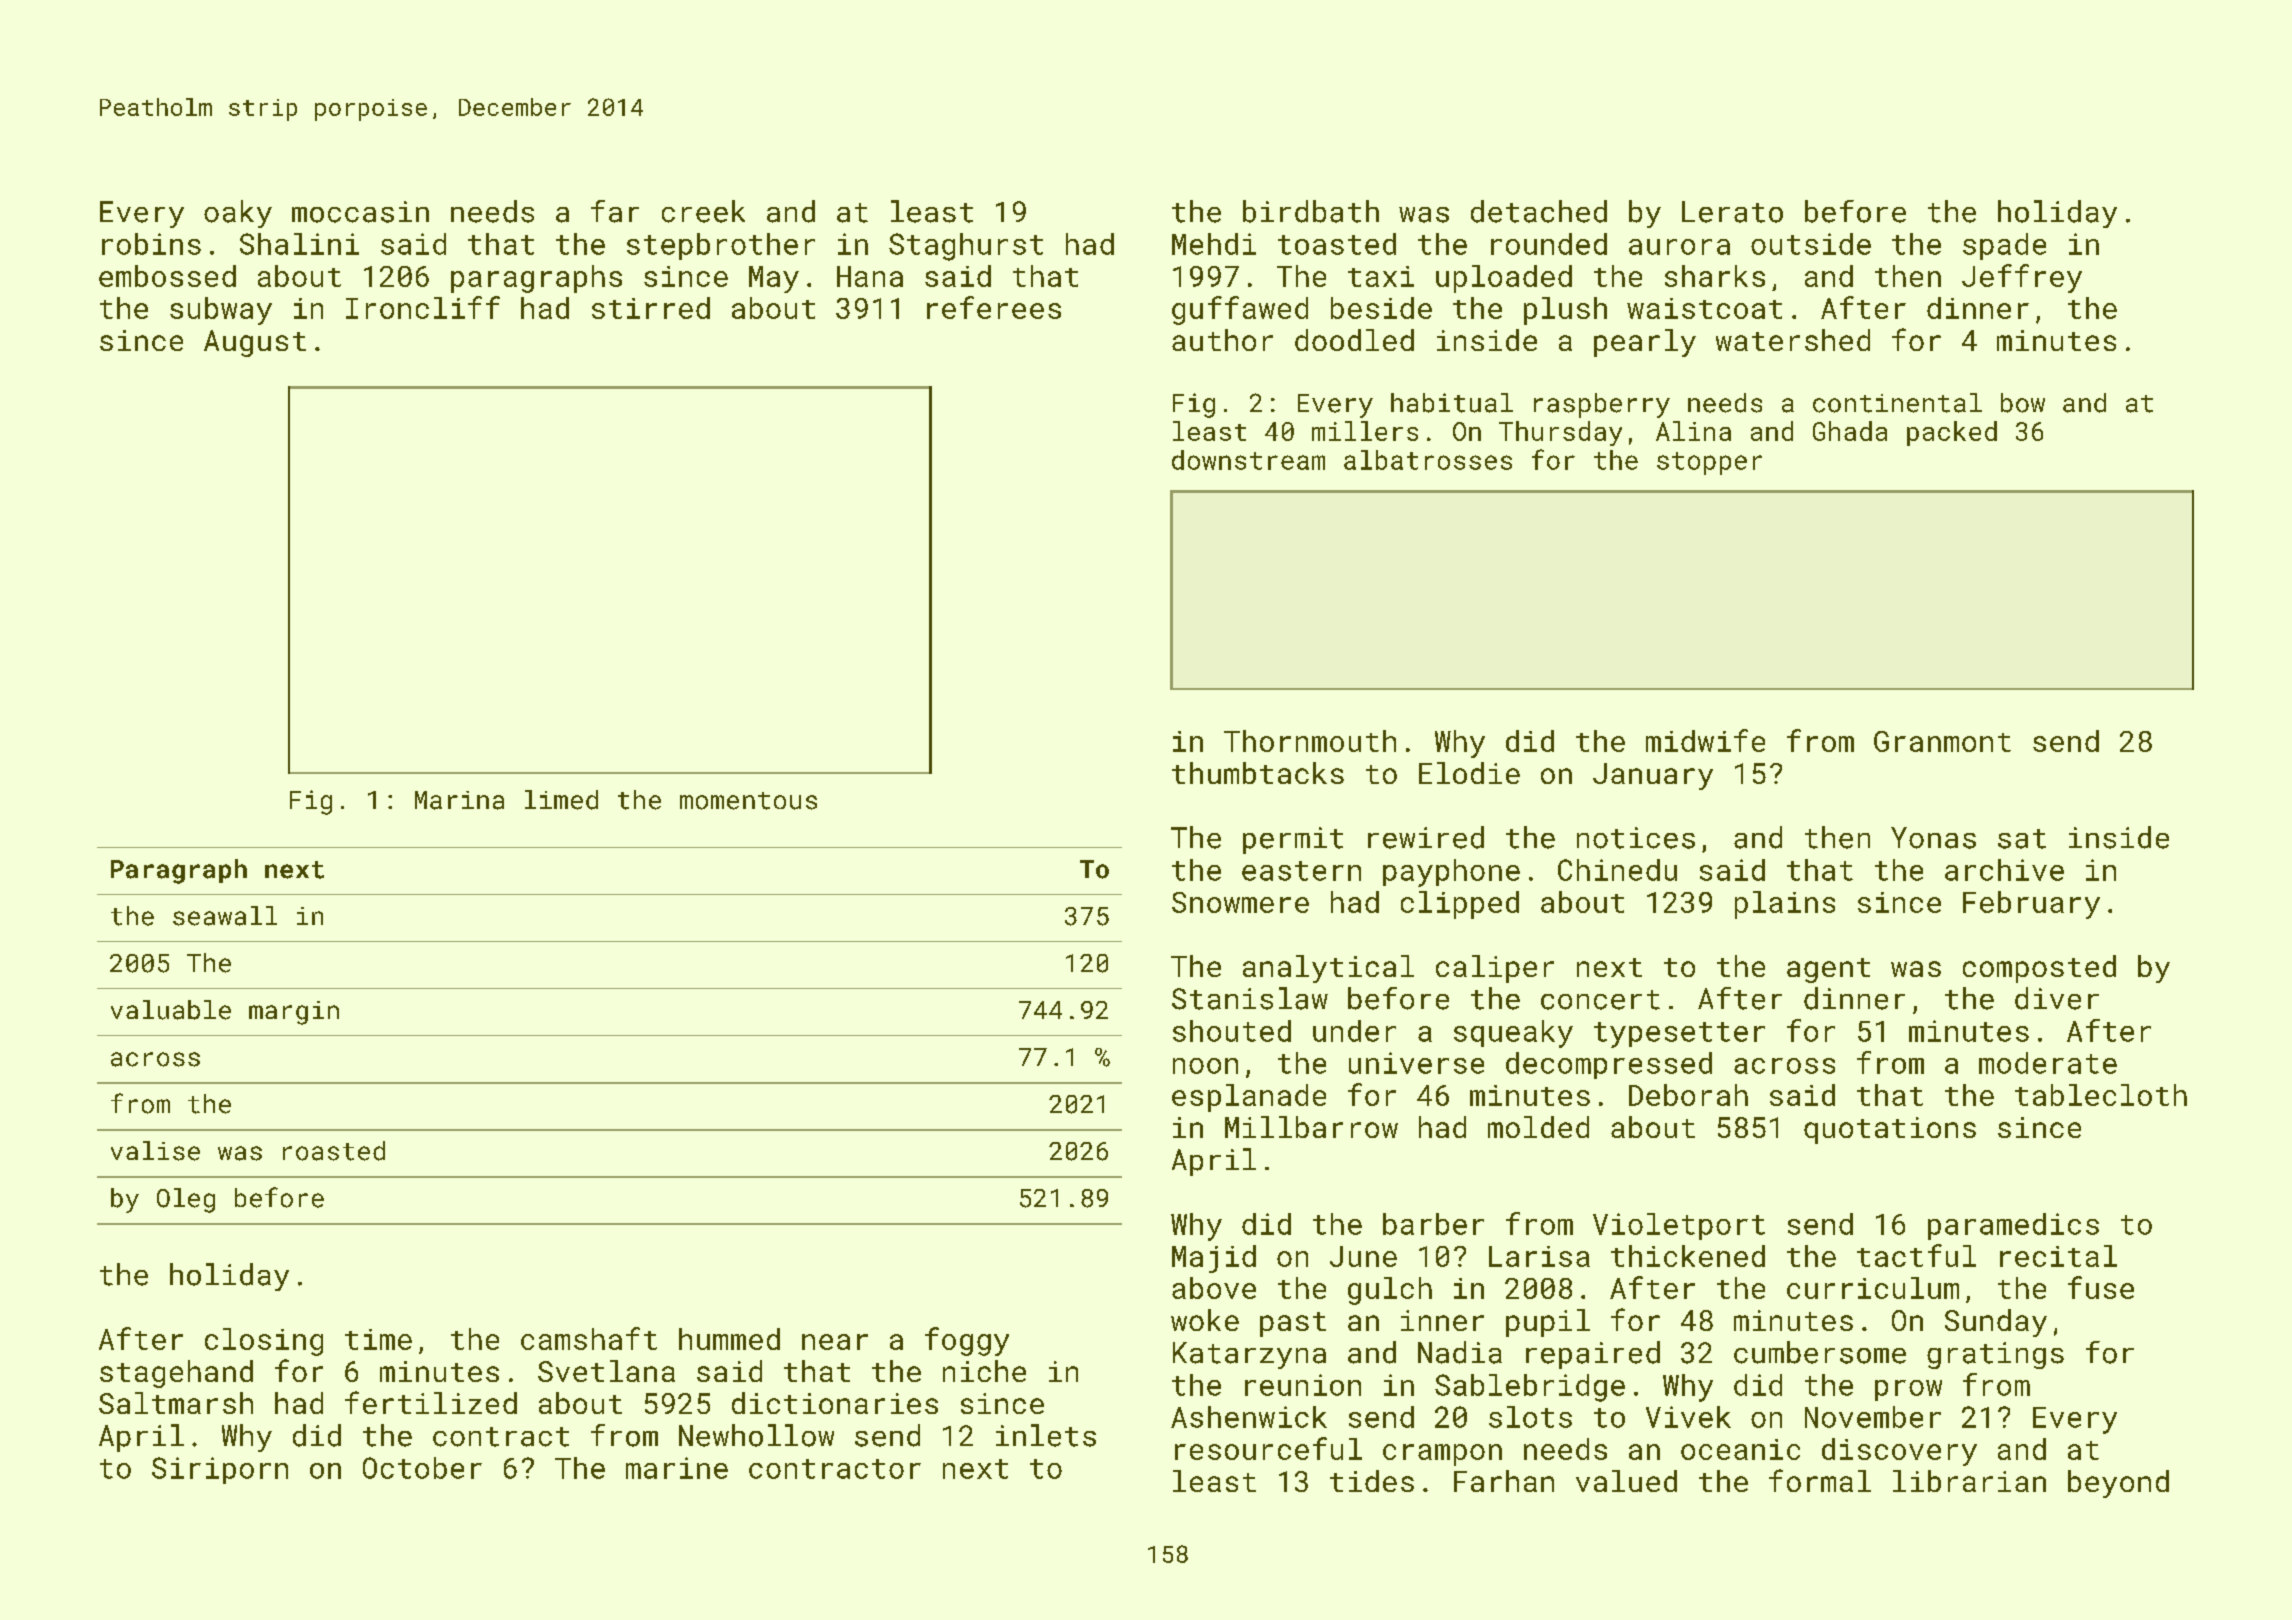 The height and width of the image is (1620, 2292). What do you see at coordinates (378, 1339) in the image?
I see `time` at bounding box center [378, 1339].
